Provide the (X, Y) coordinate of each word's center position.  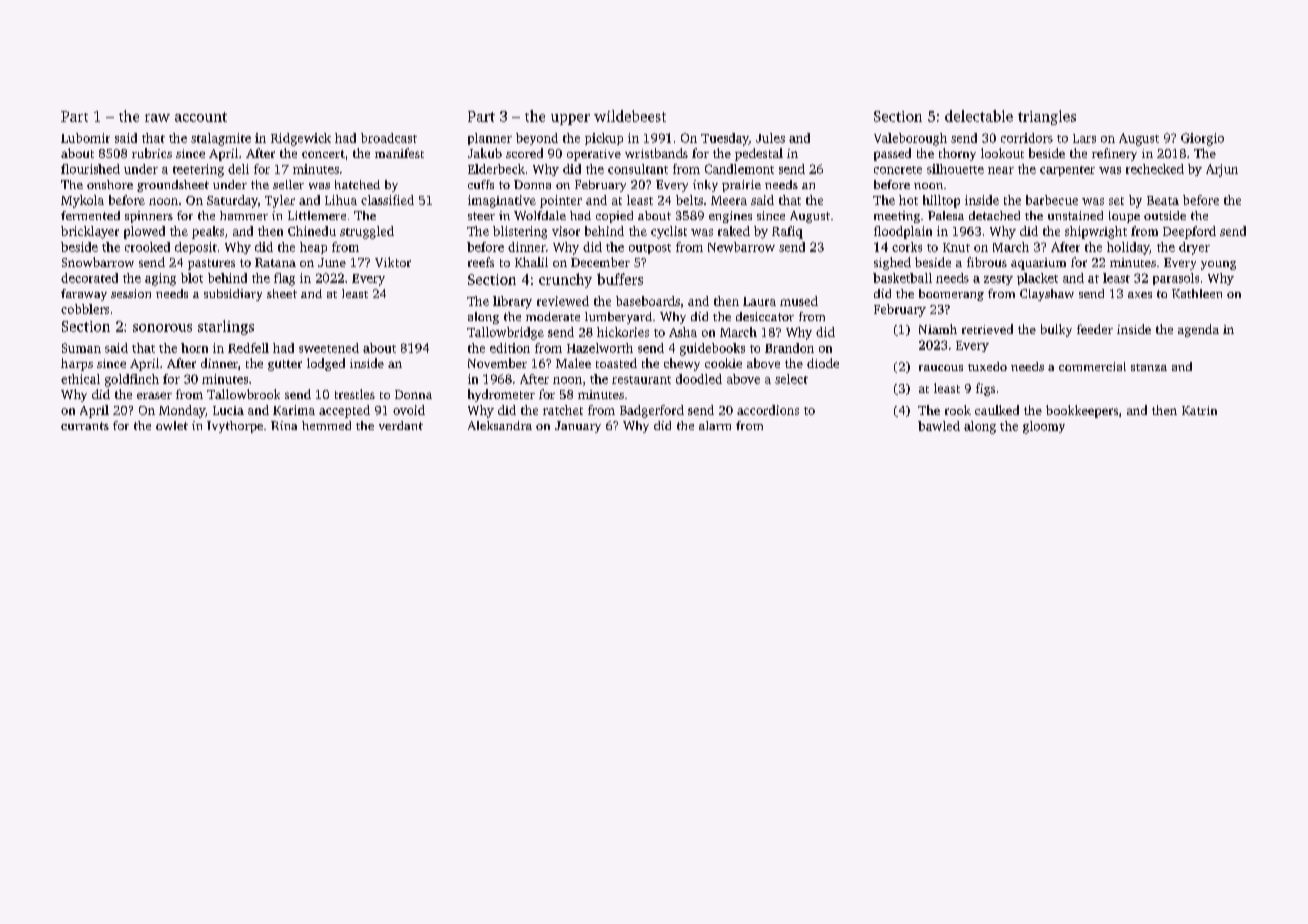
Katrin (1199, 410)
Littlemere (317, 215)
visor (566, 231)
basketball (902, 278)
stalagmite (221, 139)
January (578, 427)
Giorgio (1202, 139)
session (131, 293)
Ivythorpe (235, 427)
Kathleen (1197, 293)
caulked (997, 410)
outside (1165, 215)
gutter (285, 365)
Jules (770, 138)
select (791, 379)
